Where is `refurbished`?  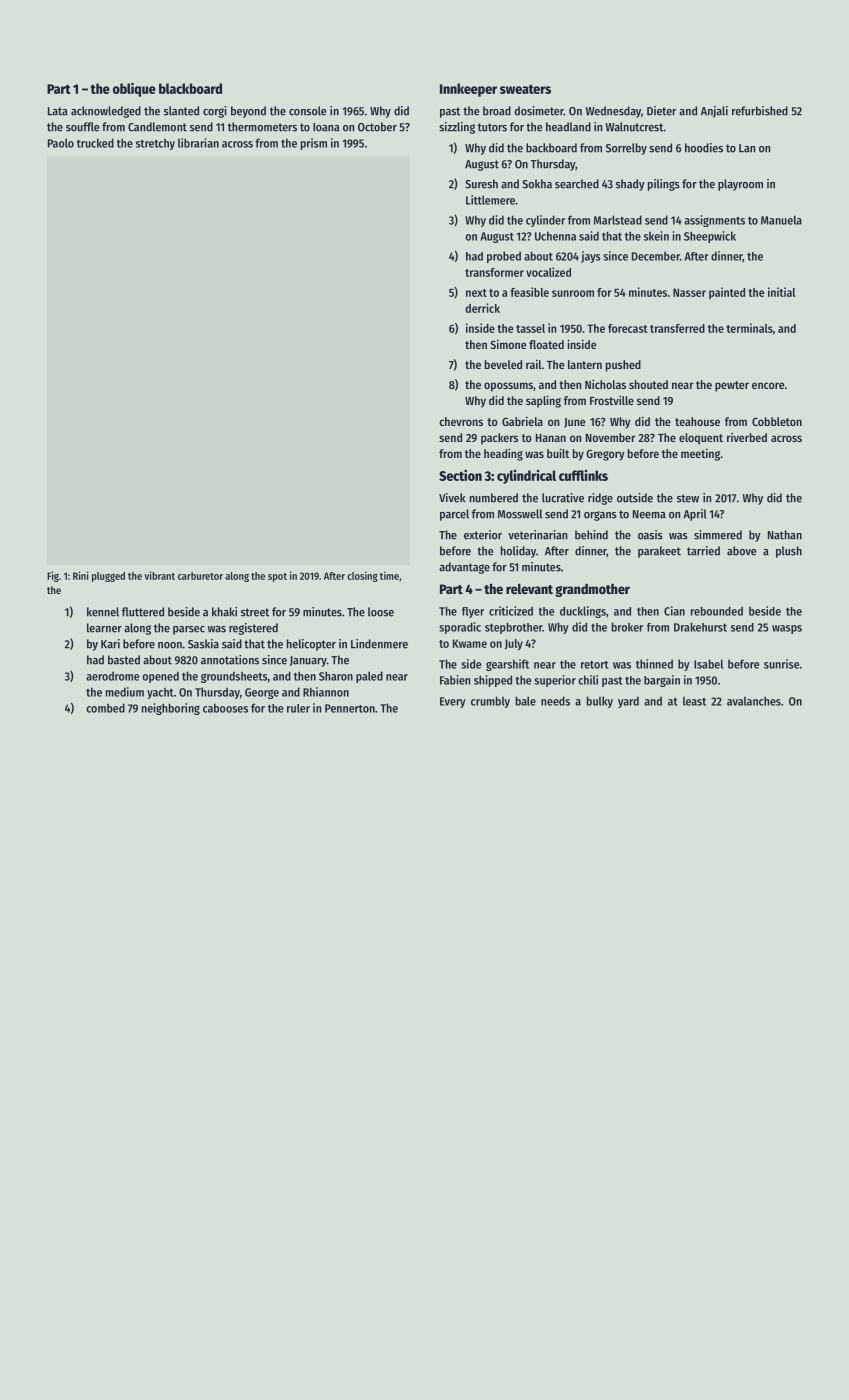 refurbished is located at coordinates (760, 111).
